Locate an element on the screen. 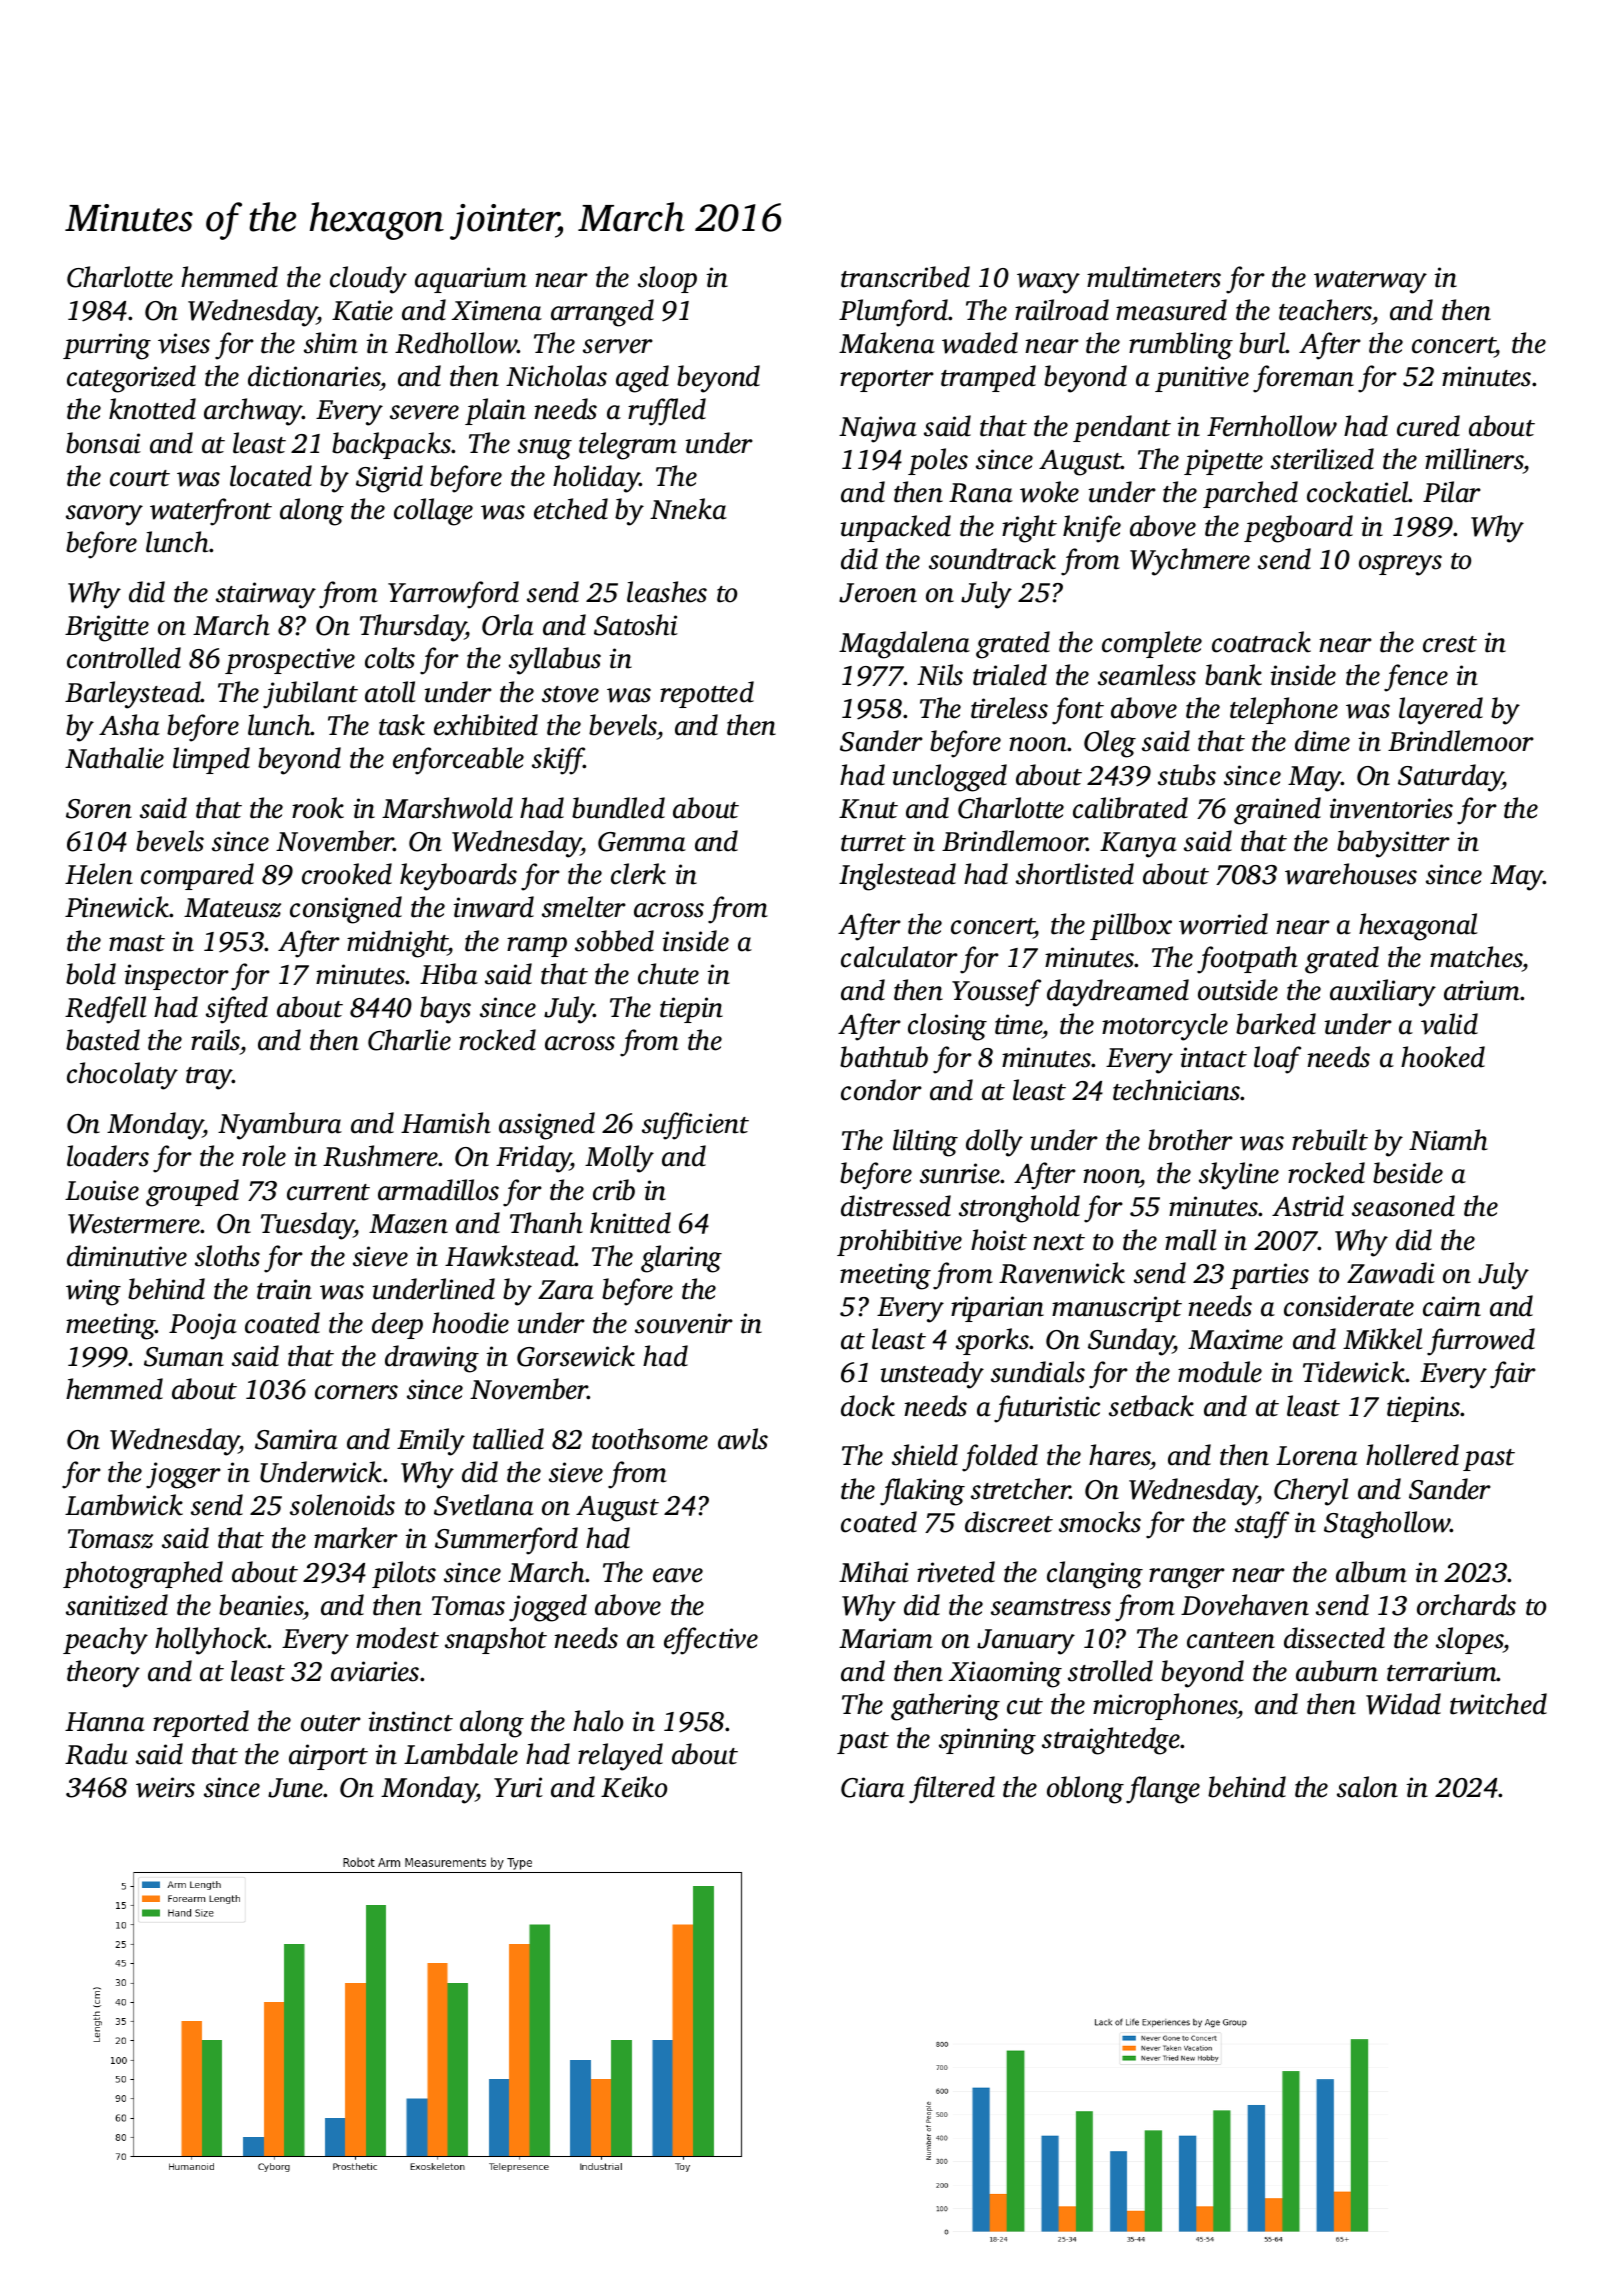  jogged is located at coordinates (548, 1608).
